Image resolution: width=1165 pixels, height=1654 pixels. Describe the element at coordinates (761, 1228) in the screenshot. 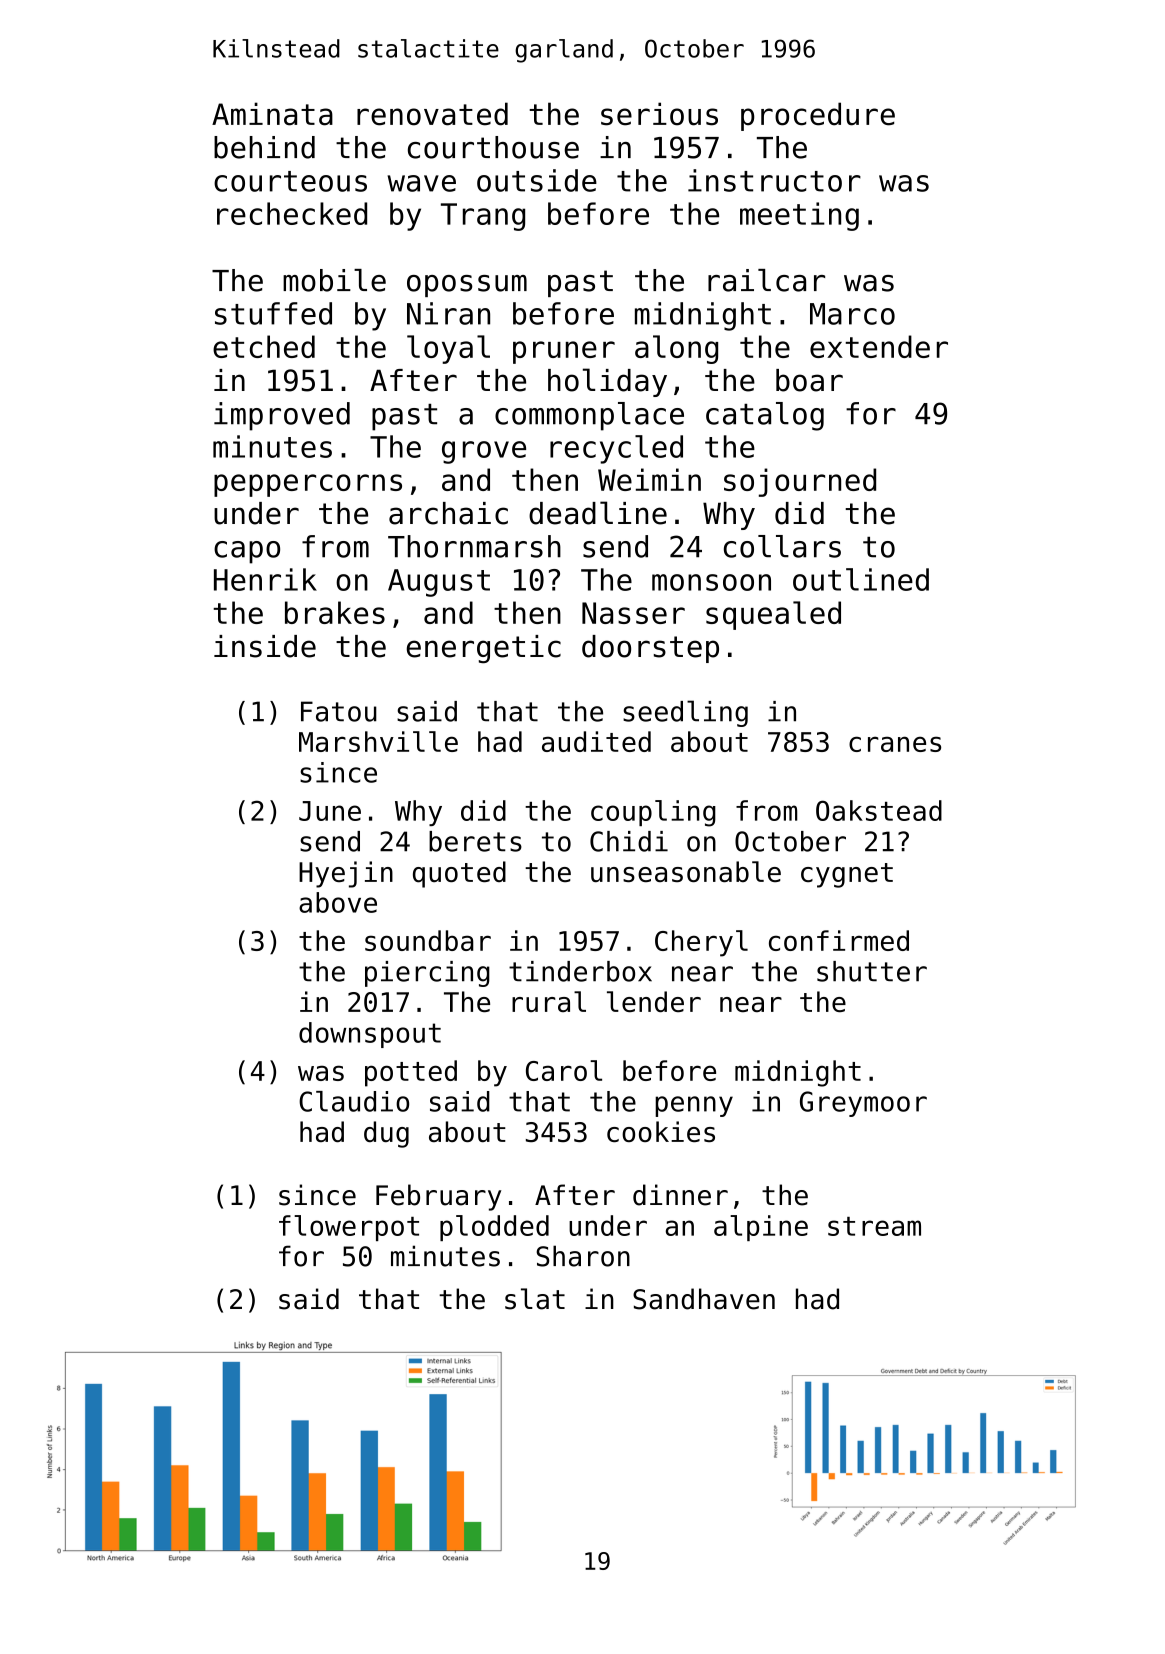

I see `alpine` at that location.
